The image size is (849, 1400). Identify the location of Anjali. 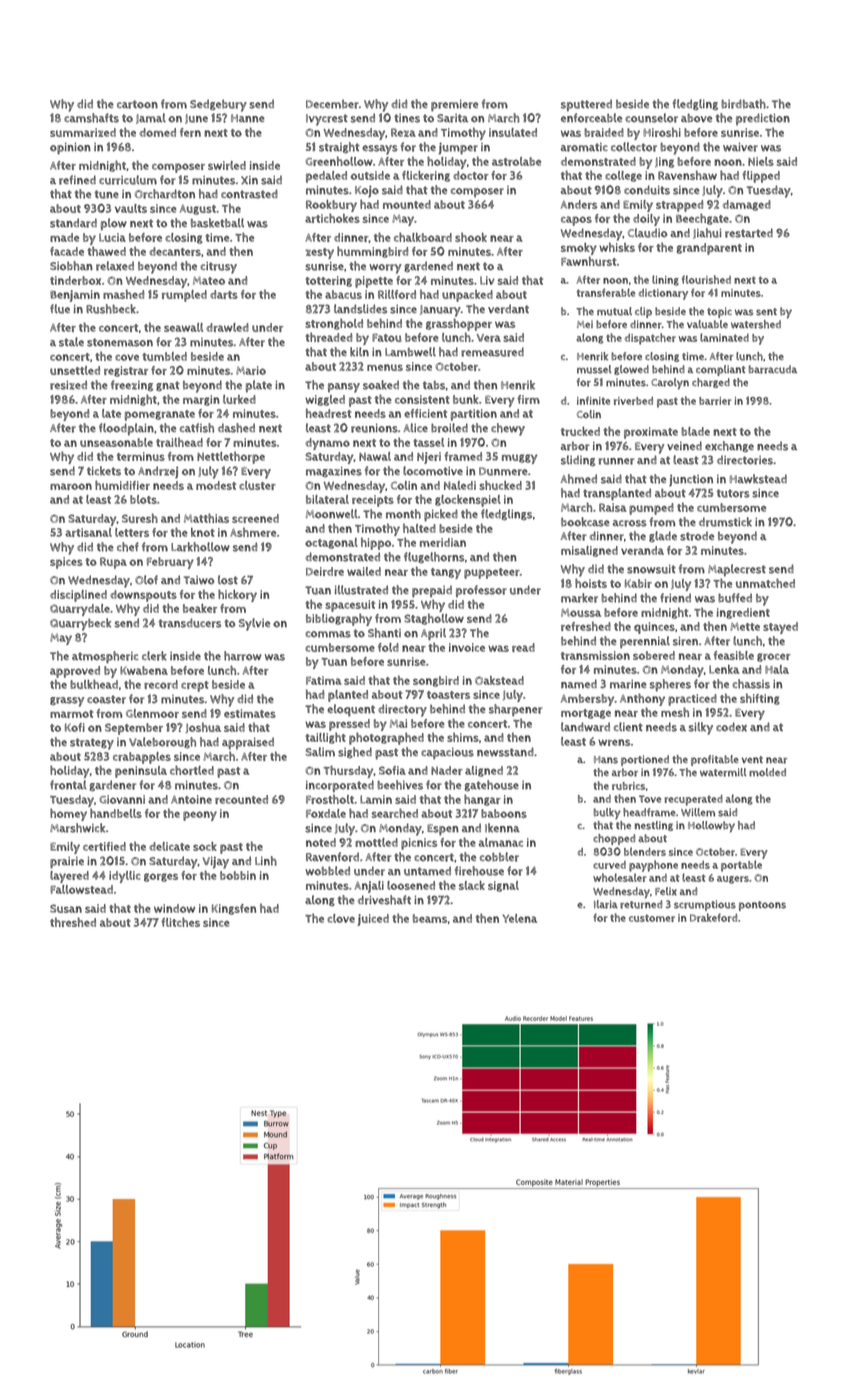
(369, 887).
